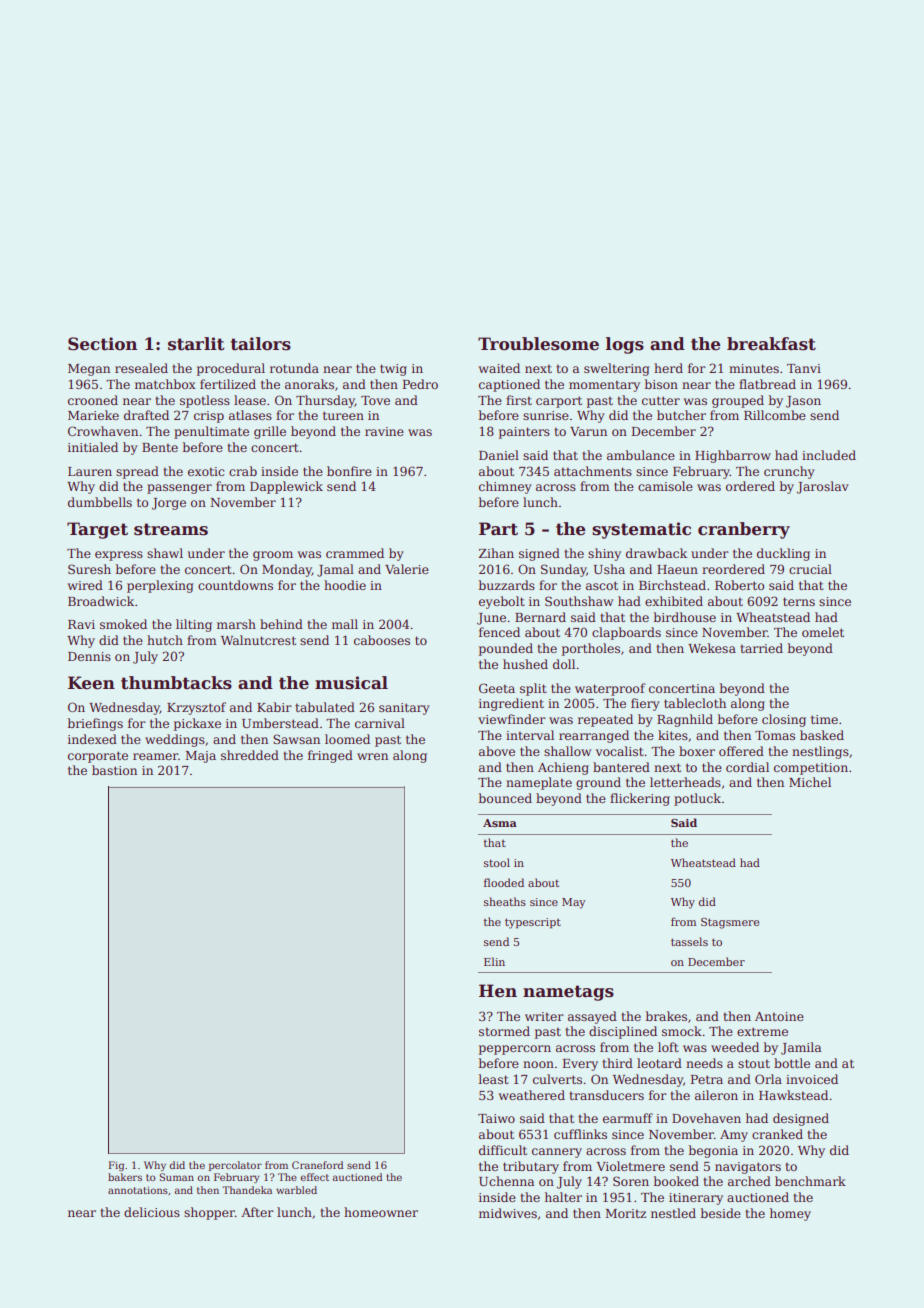 This screenshot has height=1308, width=924. I want to click on Crowhaven, so click(103, 431).
